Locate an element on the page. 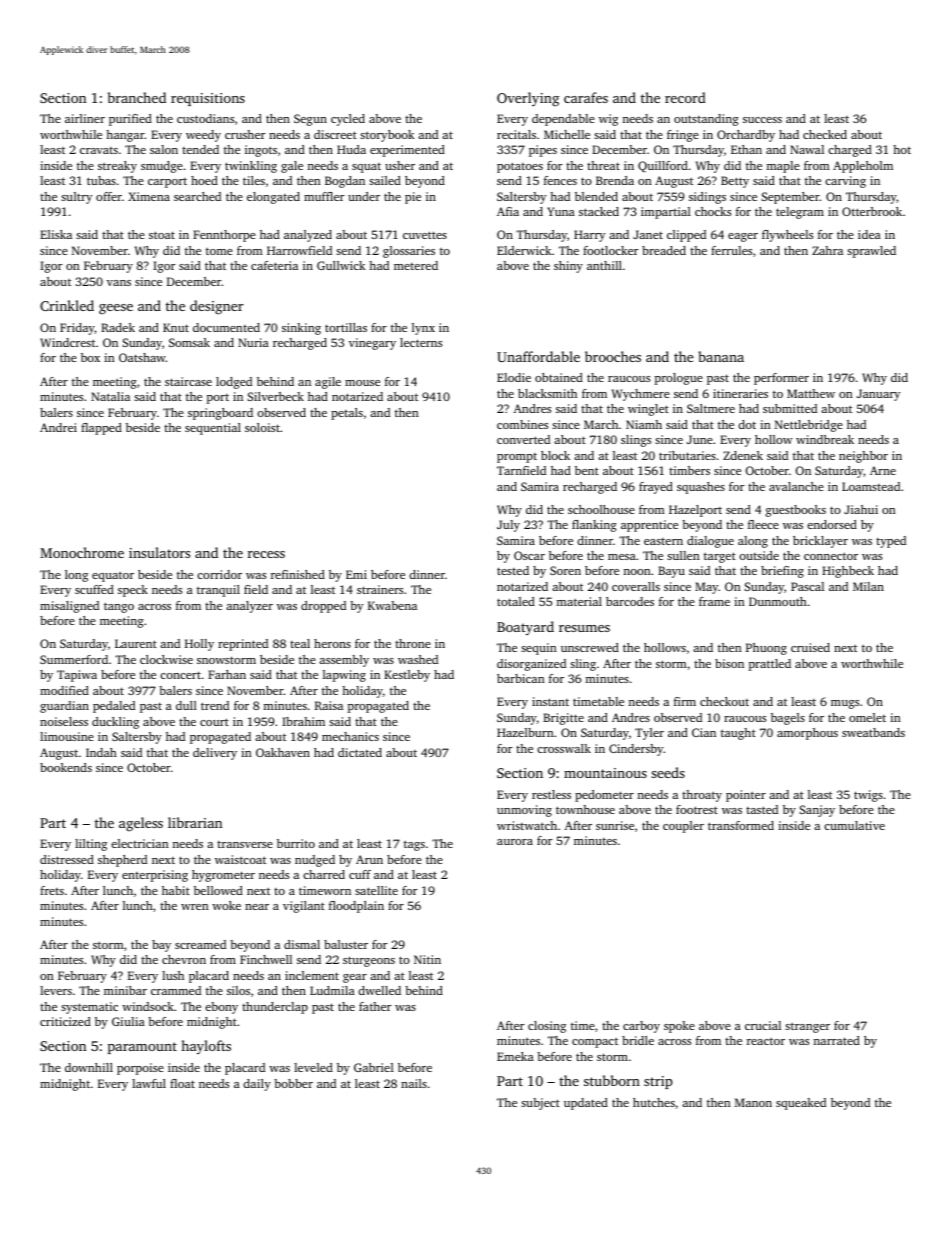 Image resolution: width=952 pixels, height=1233 pixels. lawful is located at coordinates (149, 1083).
